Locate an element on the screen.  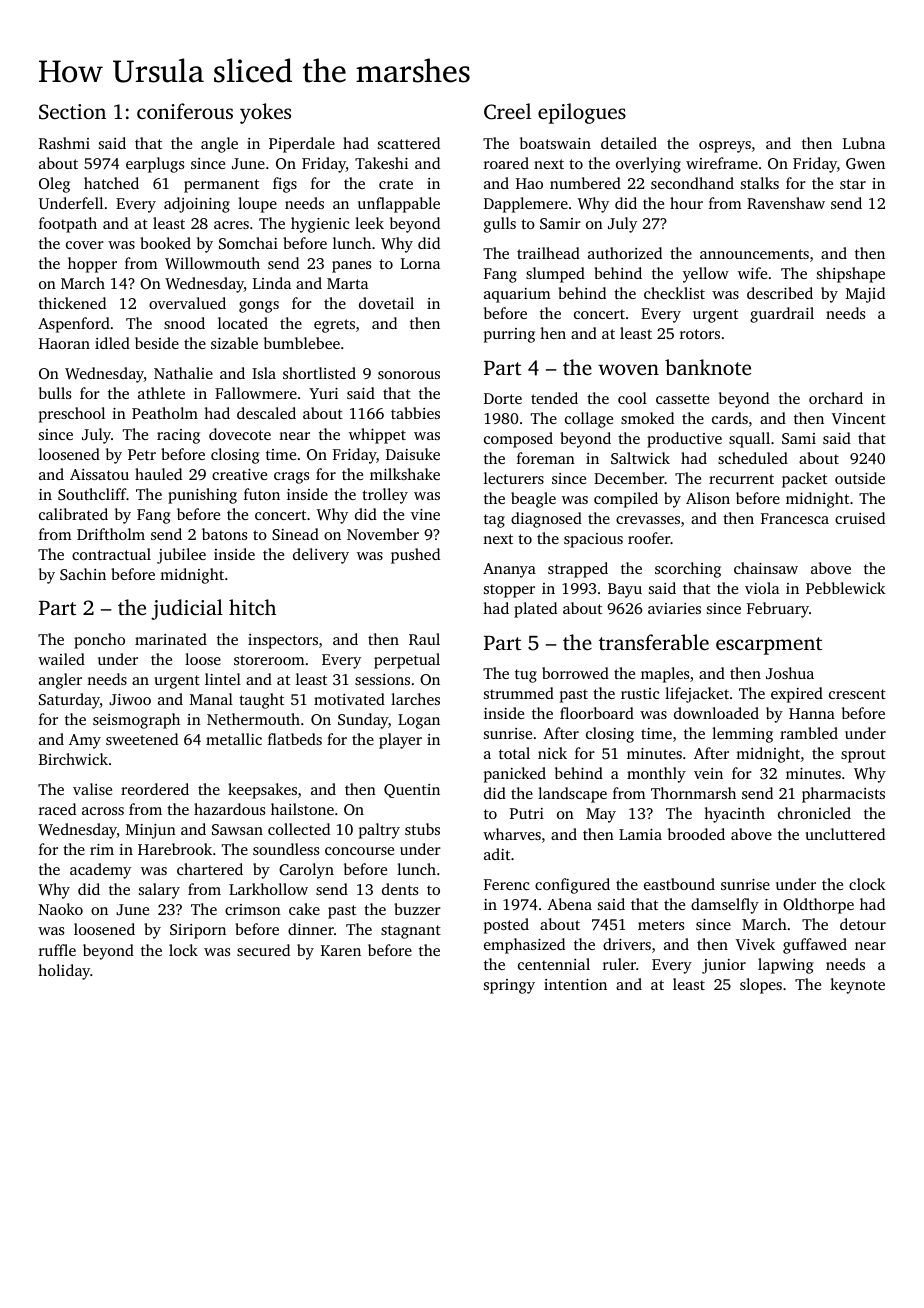
Oleg is located at coordinates (54, 185).
